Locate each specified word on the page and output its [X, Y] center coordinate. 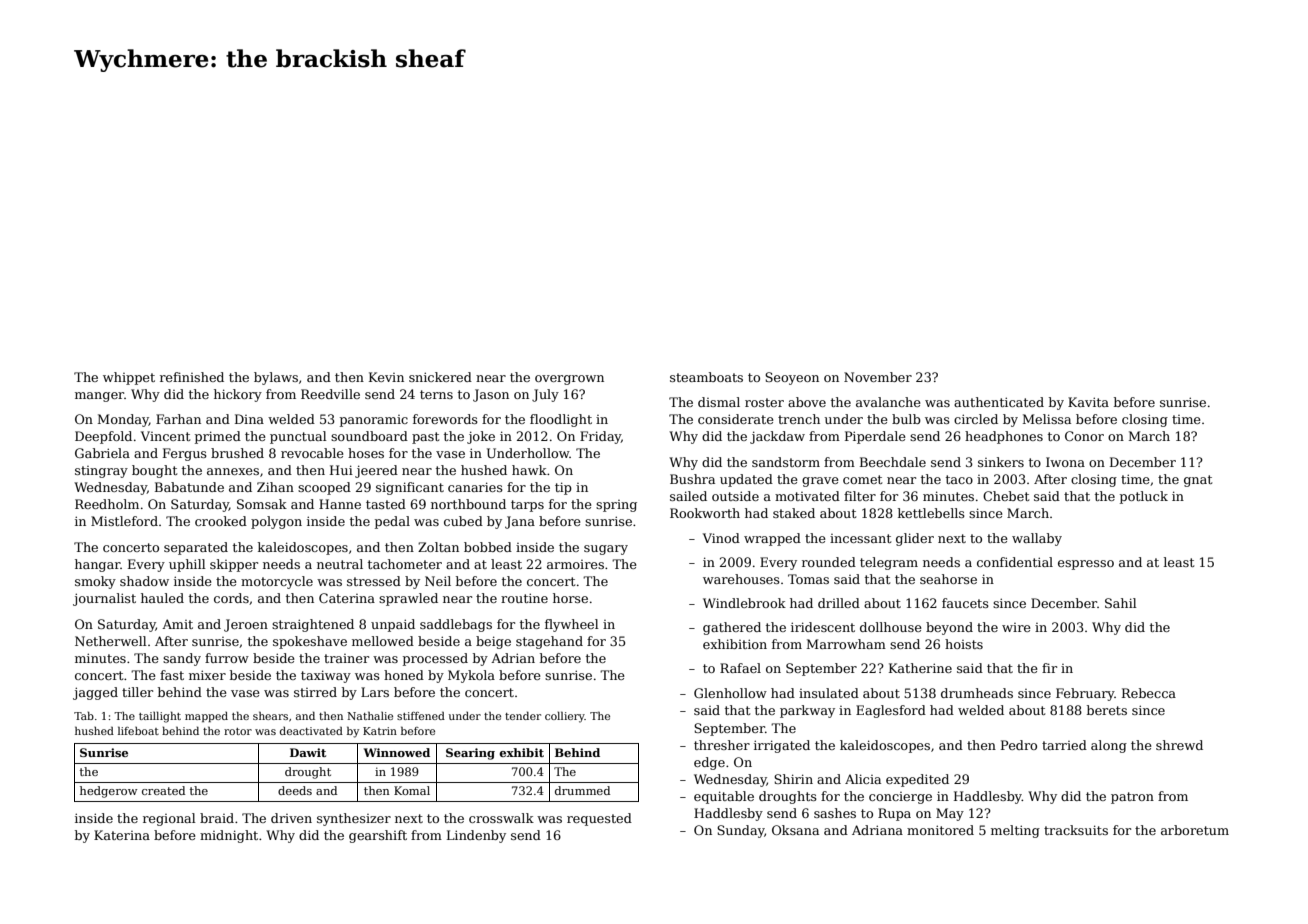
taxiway [326, 676]
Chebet [1006, 496]
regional [169, 819]
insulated [829, 693]
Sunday [740, 831]
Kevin [386, 377]
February [1085, 694]
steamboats [706, 377]
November [878, 377]
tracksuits [1076, 830]
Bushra [692, 479]
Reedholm [107, 504]
